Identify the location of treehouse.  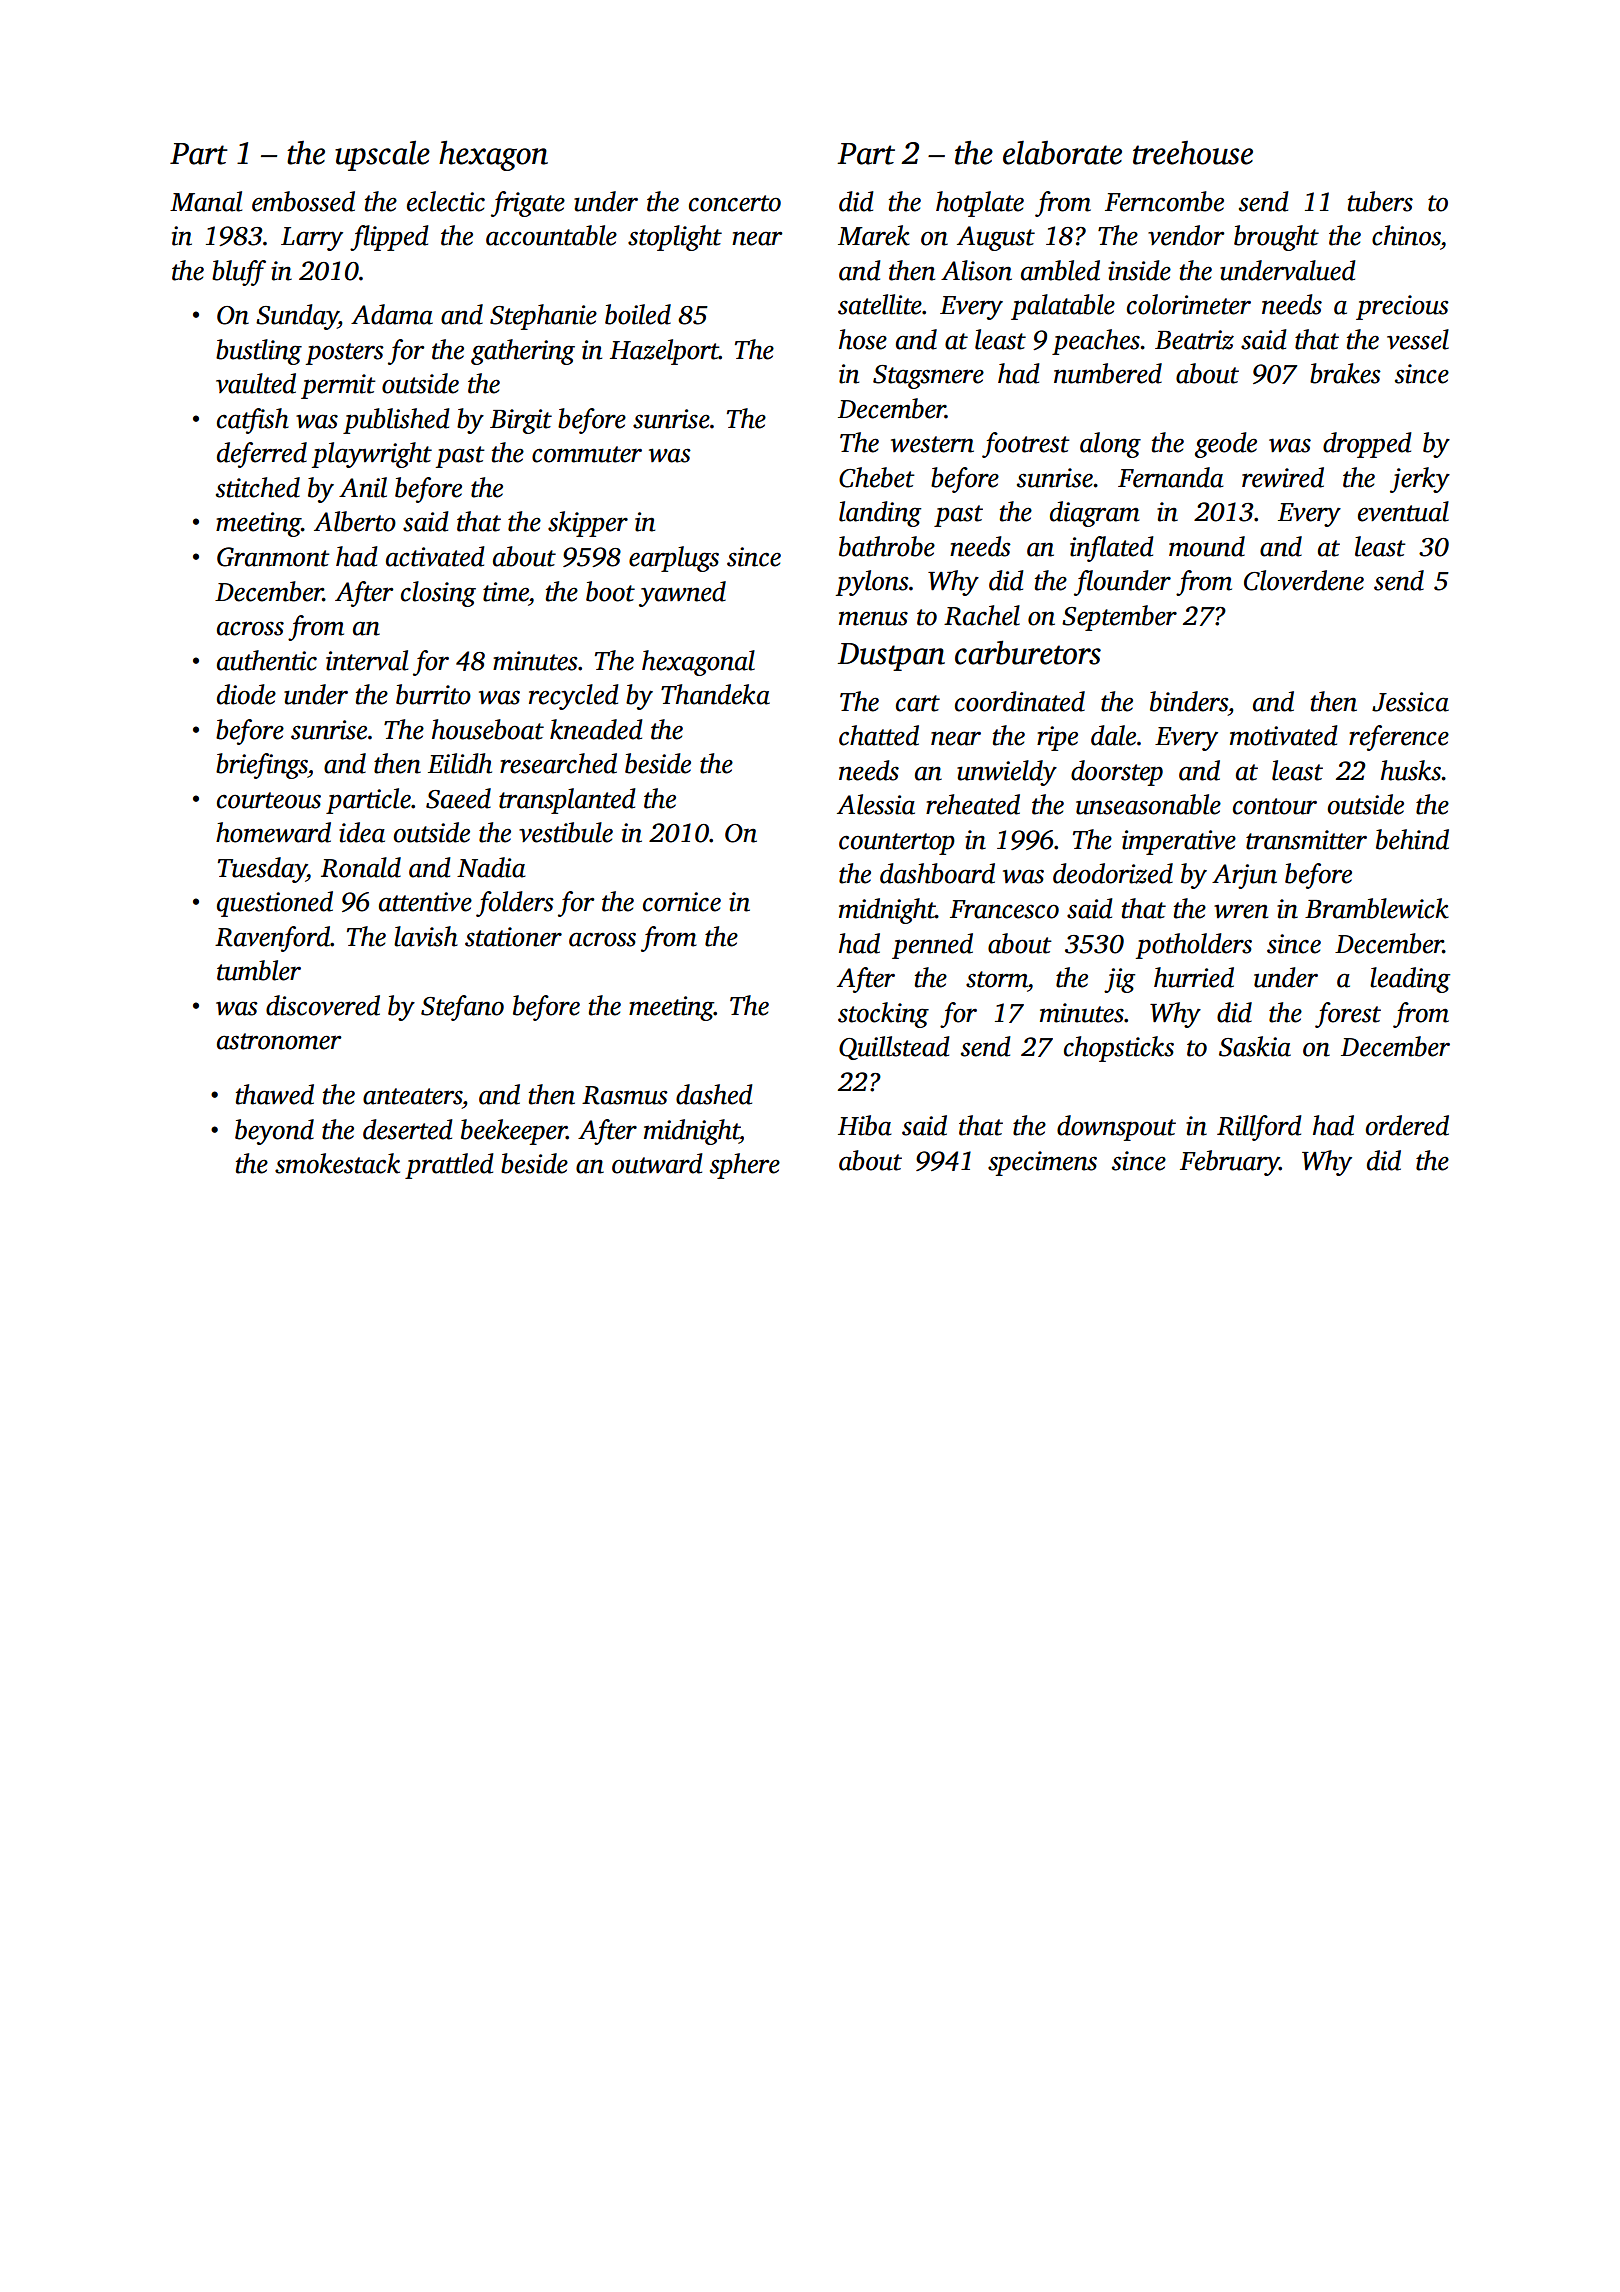
(1193, 153).
